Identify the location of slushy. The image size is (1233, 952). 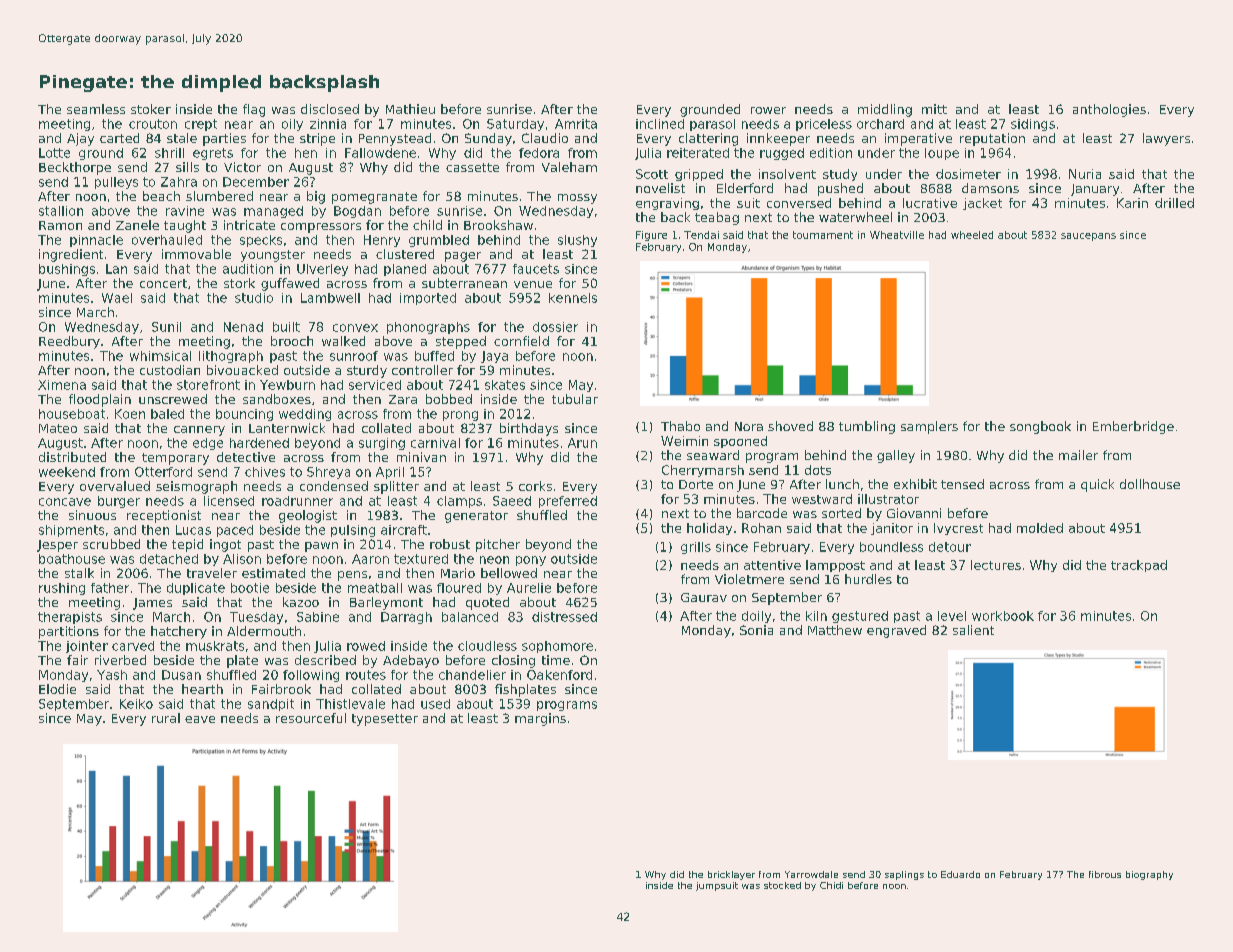
(577, 241).
